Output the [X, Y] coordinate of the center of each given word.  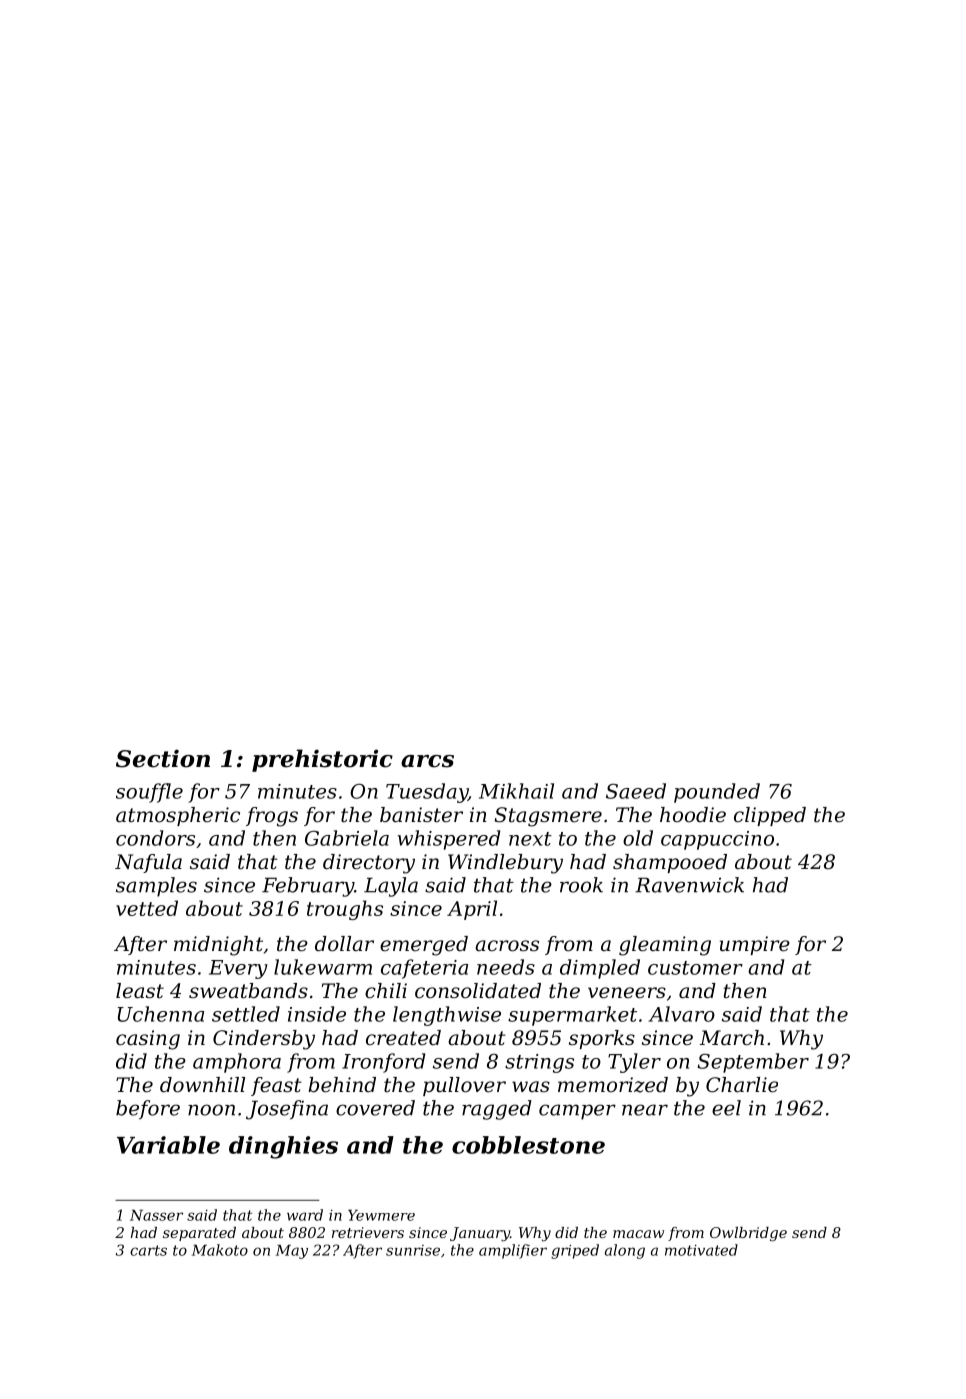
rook [581, 885]
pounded [717, 793]
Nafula [148, 863]
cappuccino [717, 840]
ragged [497, 1110]
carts [148, 1250]
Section [163, 758]
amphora [237, 1063]
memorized [613, 1085]
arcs [427, 761]
